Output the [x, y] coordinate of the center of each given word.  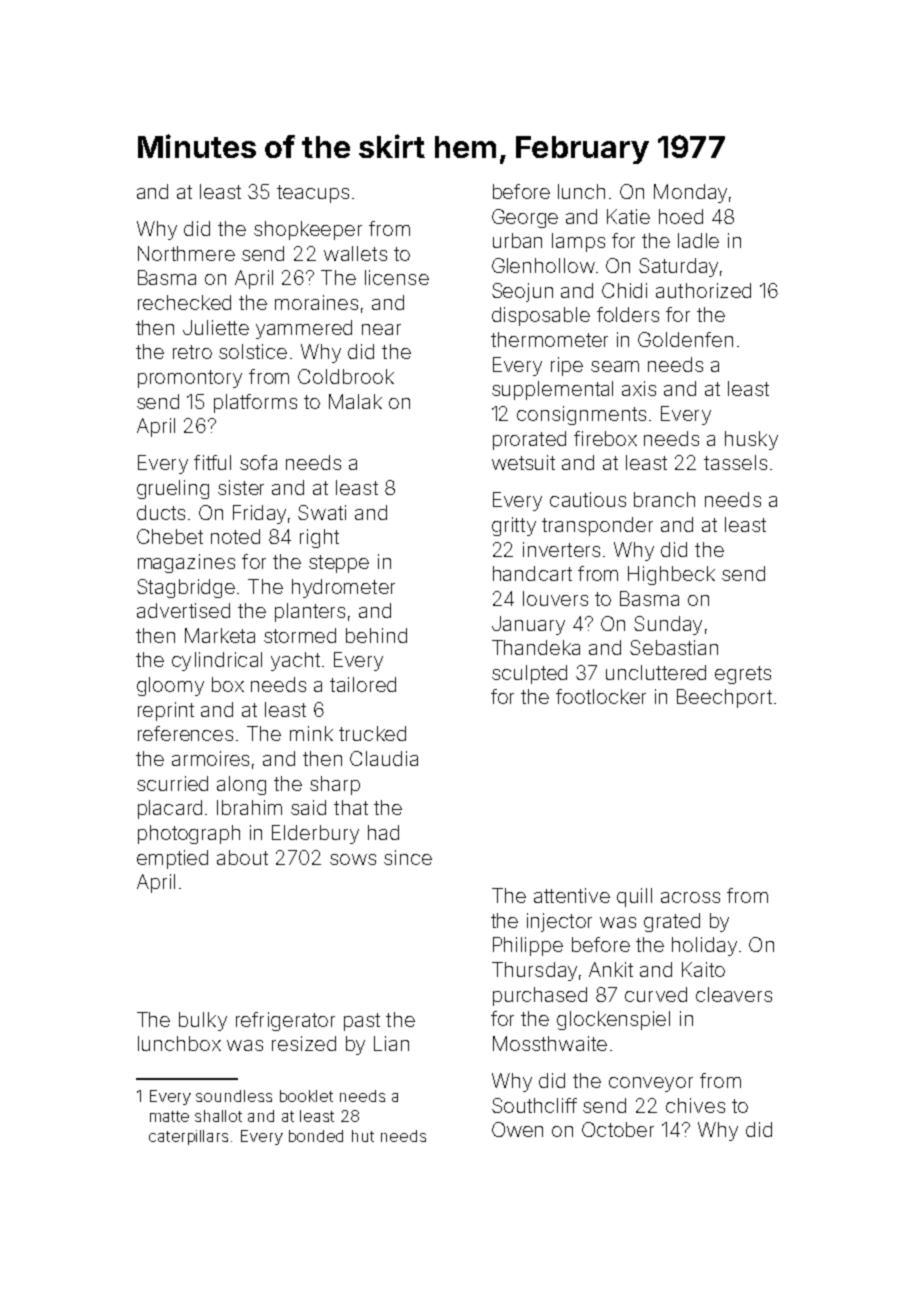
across [690, 897]
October [618, 1129]
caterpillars [188, 1137]
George [525, 218]
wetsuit [523, 462]
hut [363, 1136]
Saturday [678, 267]
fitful [212, 462]
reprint [166, 711]
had [383, 832]
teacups [313, 194]
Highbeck [671, 575]
